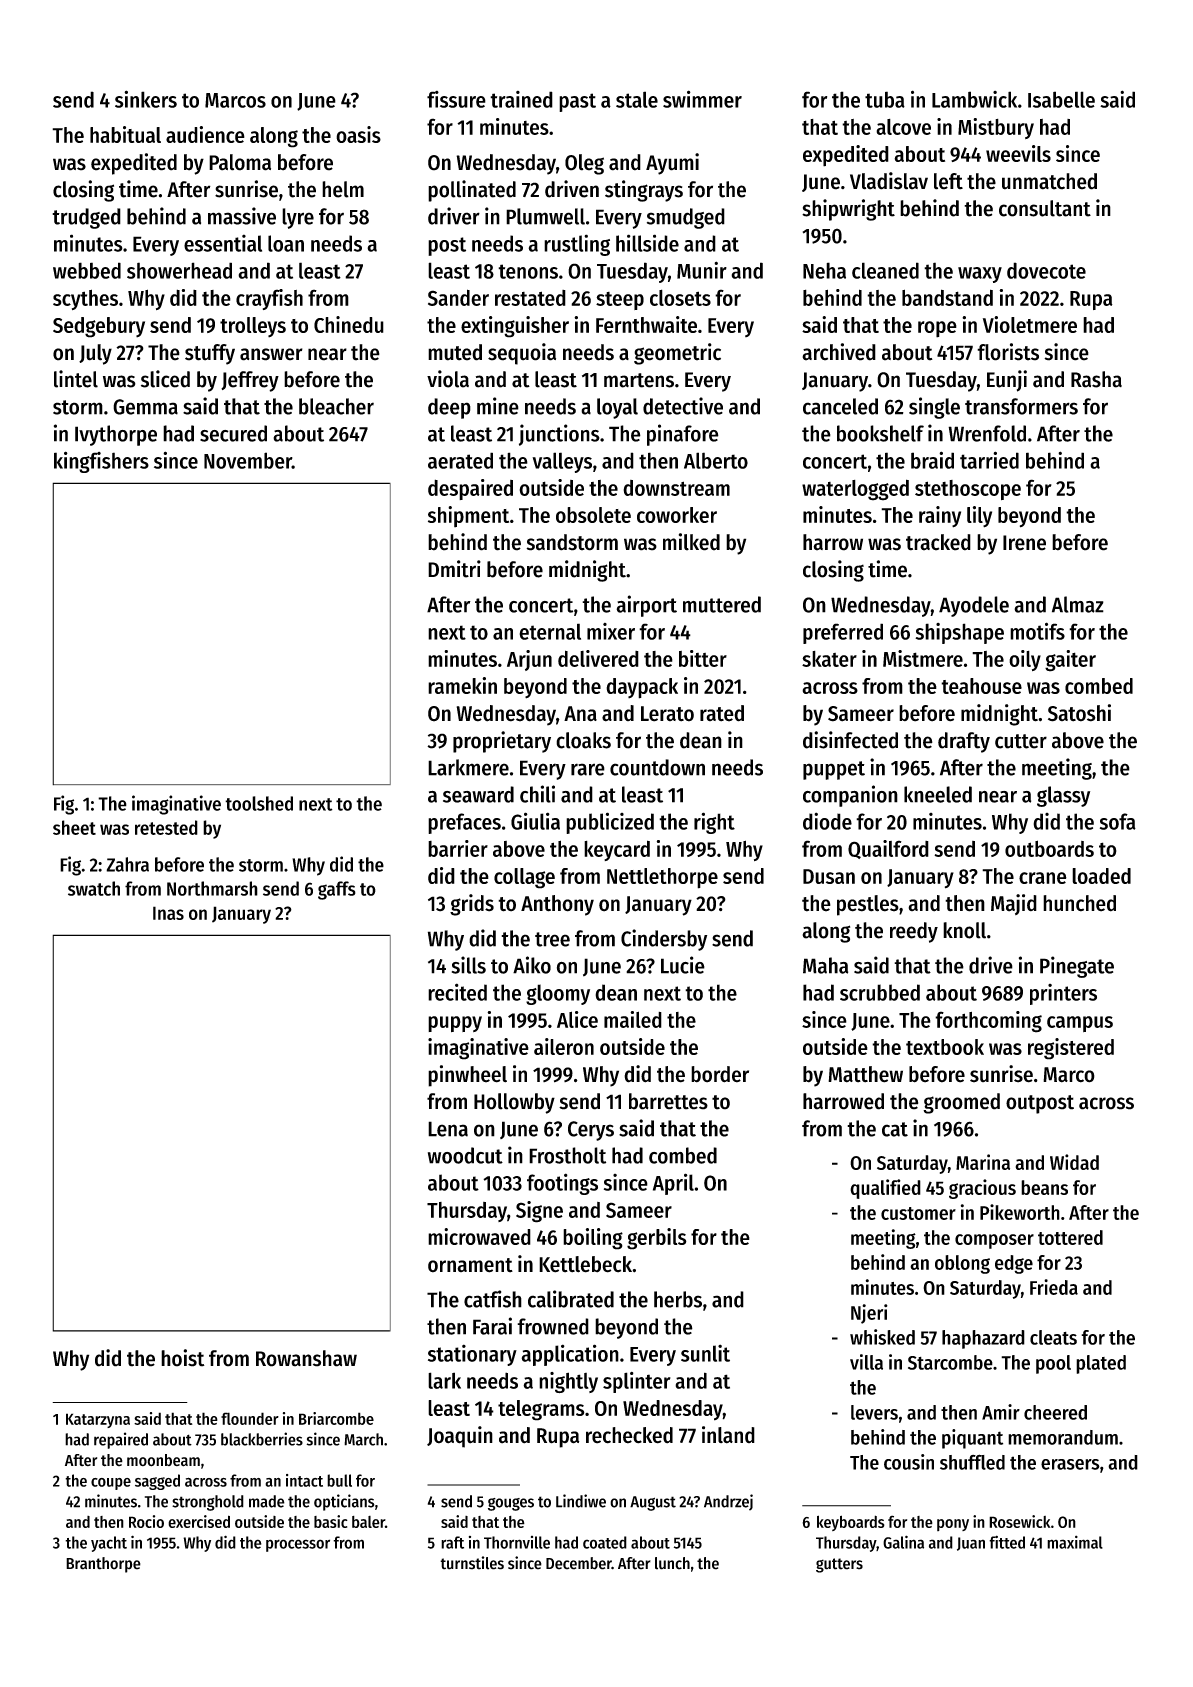 This document has height=1687, width=1193. I want to click on oasis, so click(358, 134).
